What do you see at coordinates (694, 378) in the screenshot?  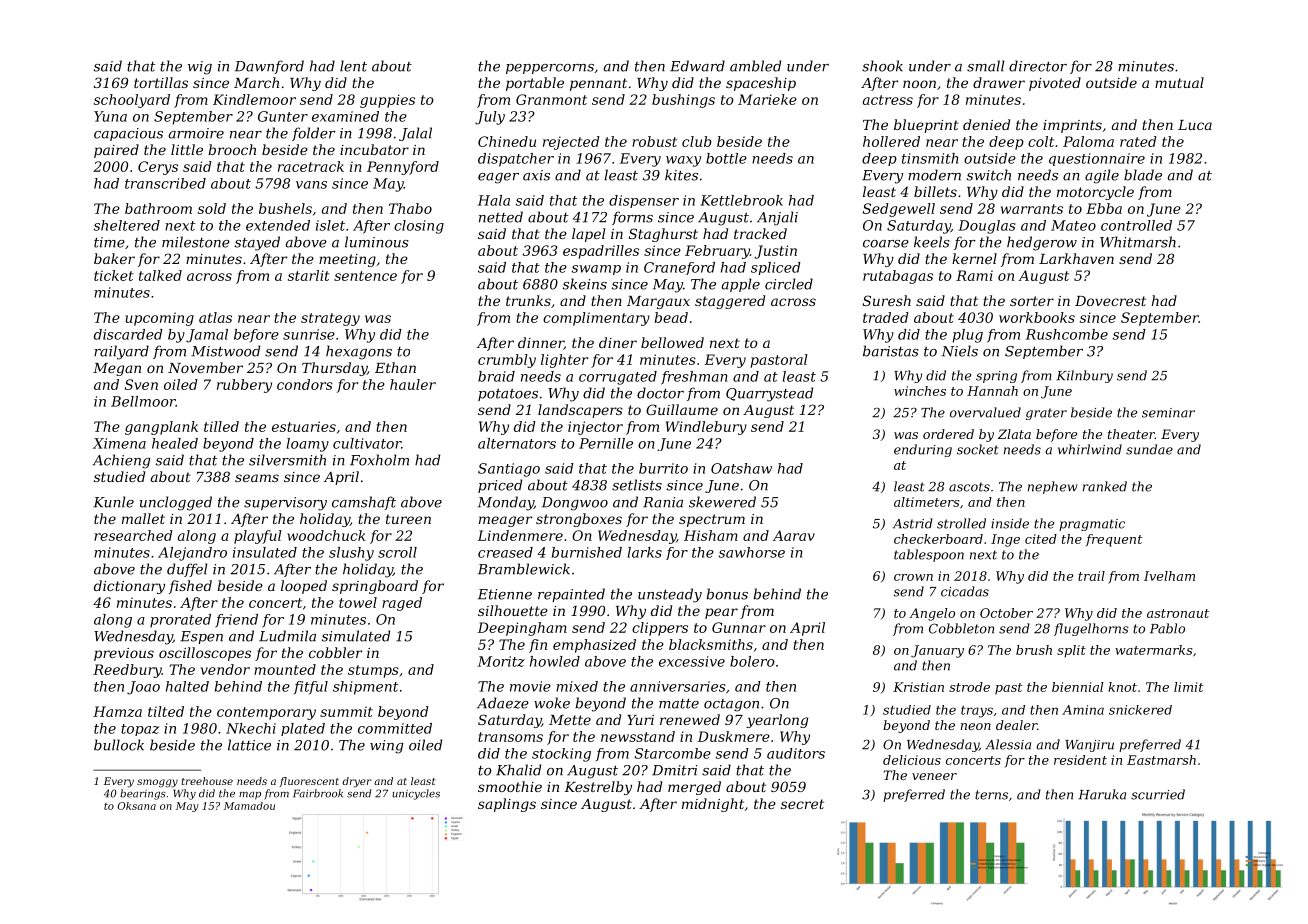 I see `freshman` at bounding box center [694, 378].
